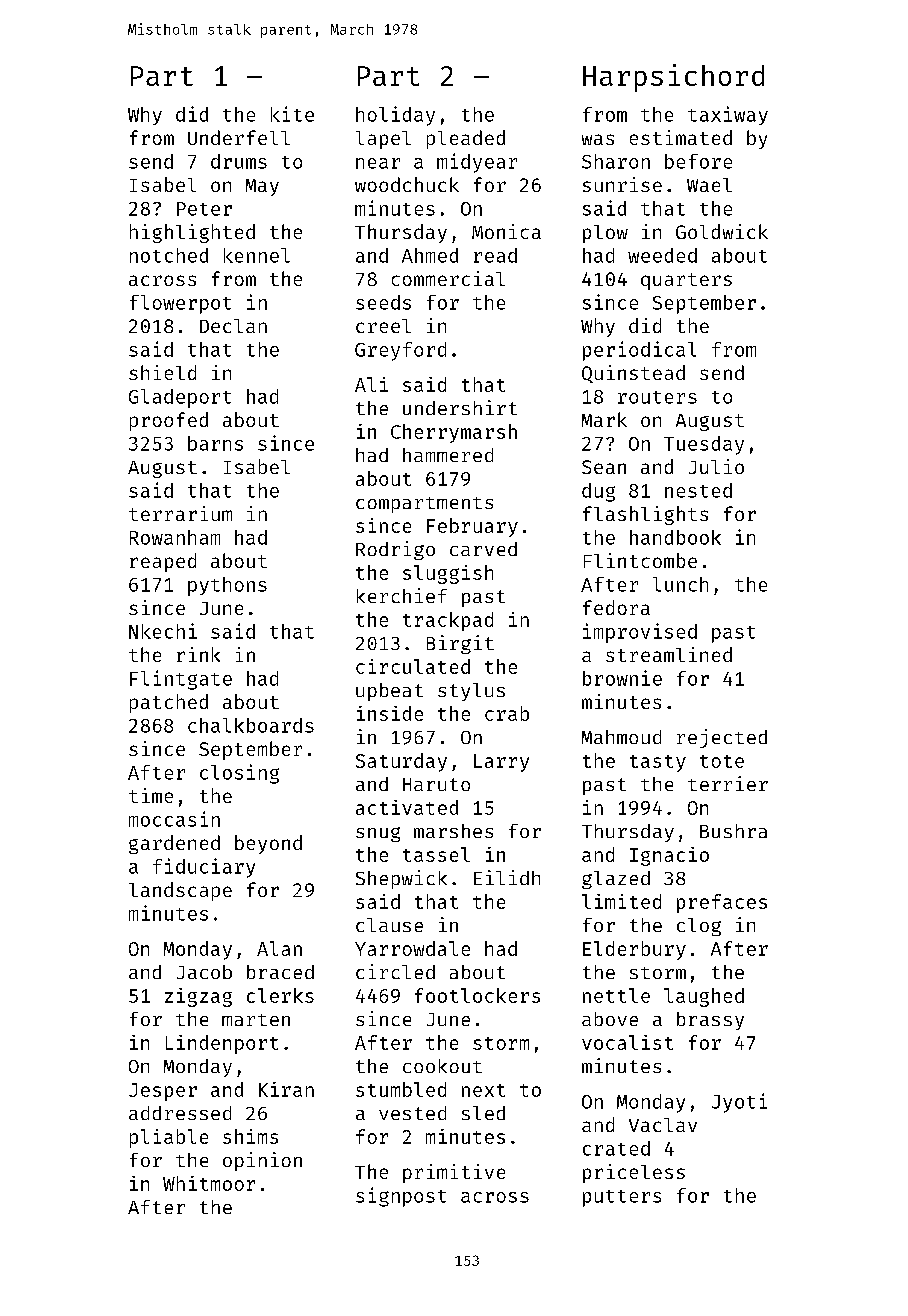 The image size is (908, 1316). Describe the element at coordinates (227, 586) in the screenshot. I see `pythons` at that location.
